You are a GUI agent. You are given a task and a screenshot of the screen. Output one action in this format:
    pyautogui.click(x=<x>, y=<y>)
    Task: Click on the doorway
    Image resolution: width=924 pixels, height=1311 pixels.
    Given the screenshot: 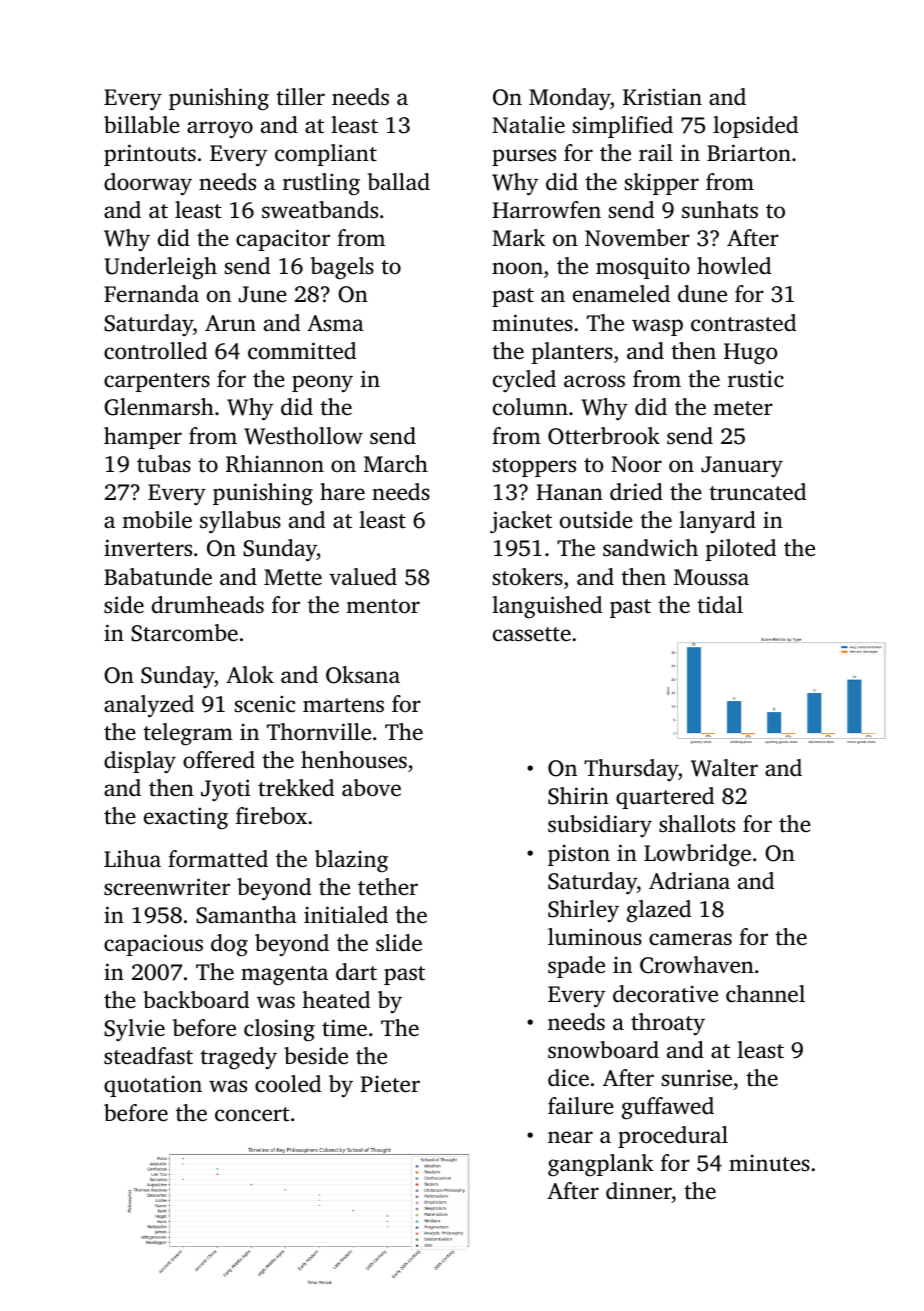 What is the action you would take?
    pyautogui.click(x=148, y=184)
